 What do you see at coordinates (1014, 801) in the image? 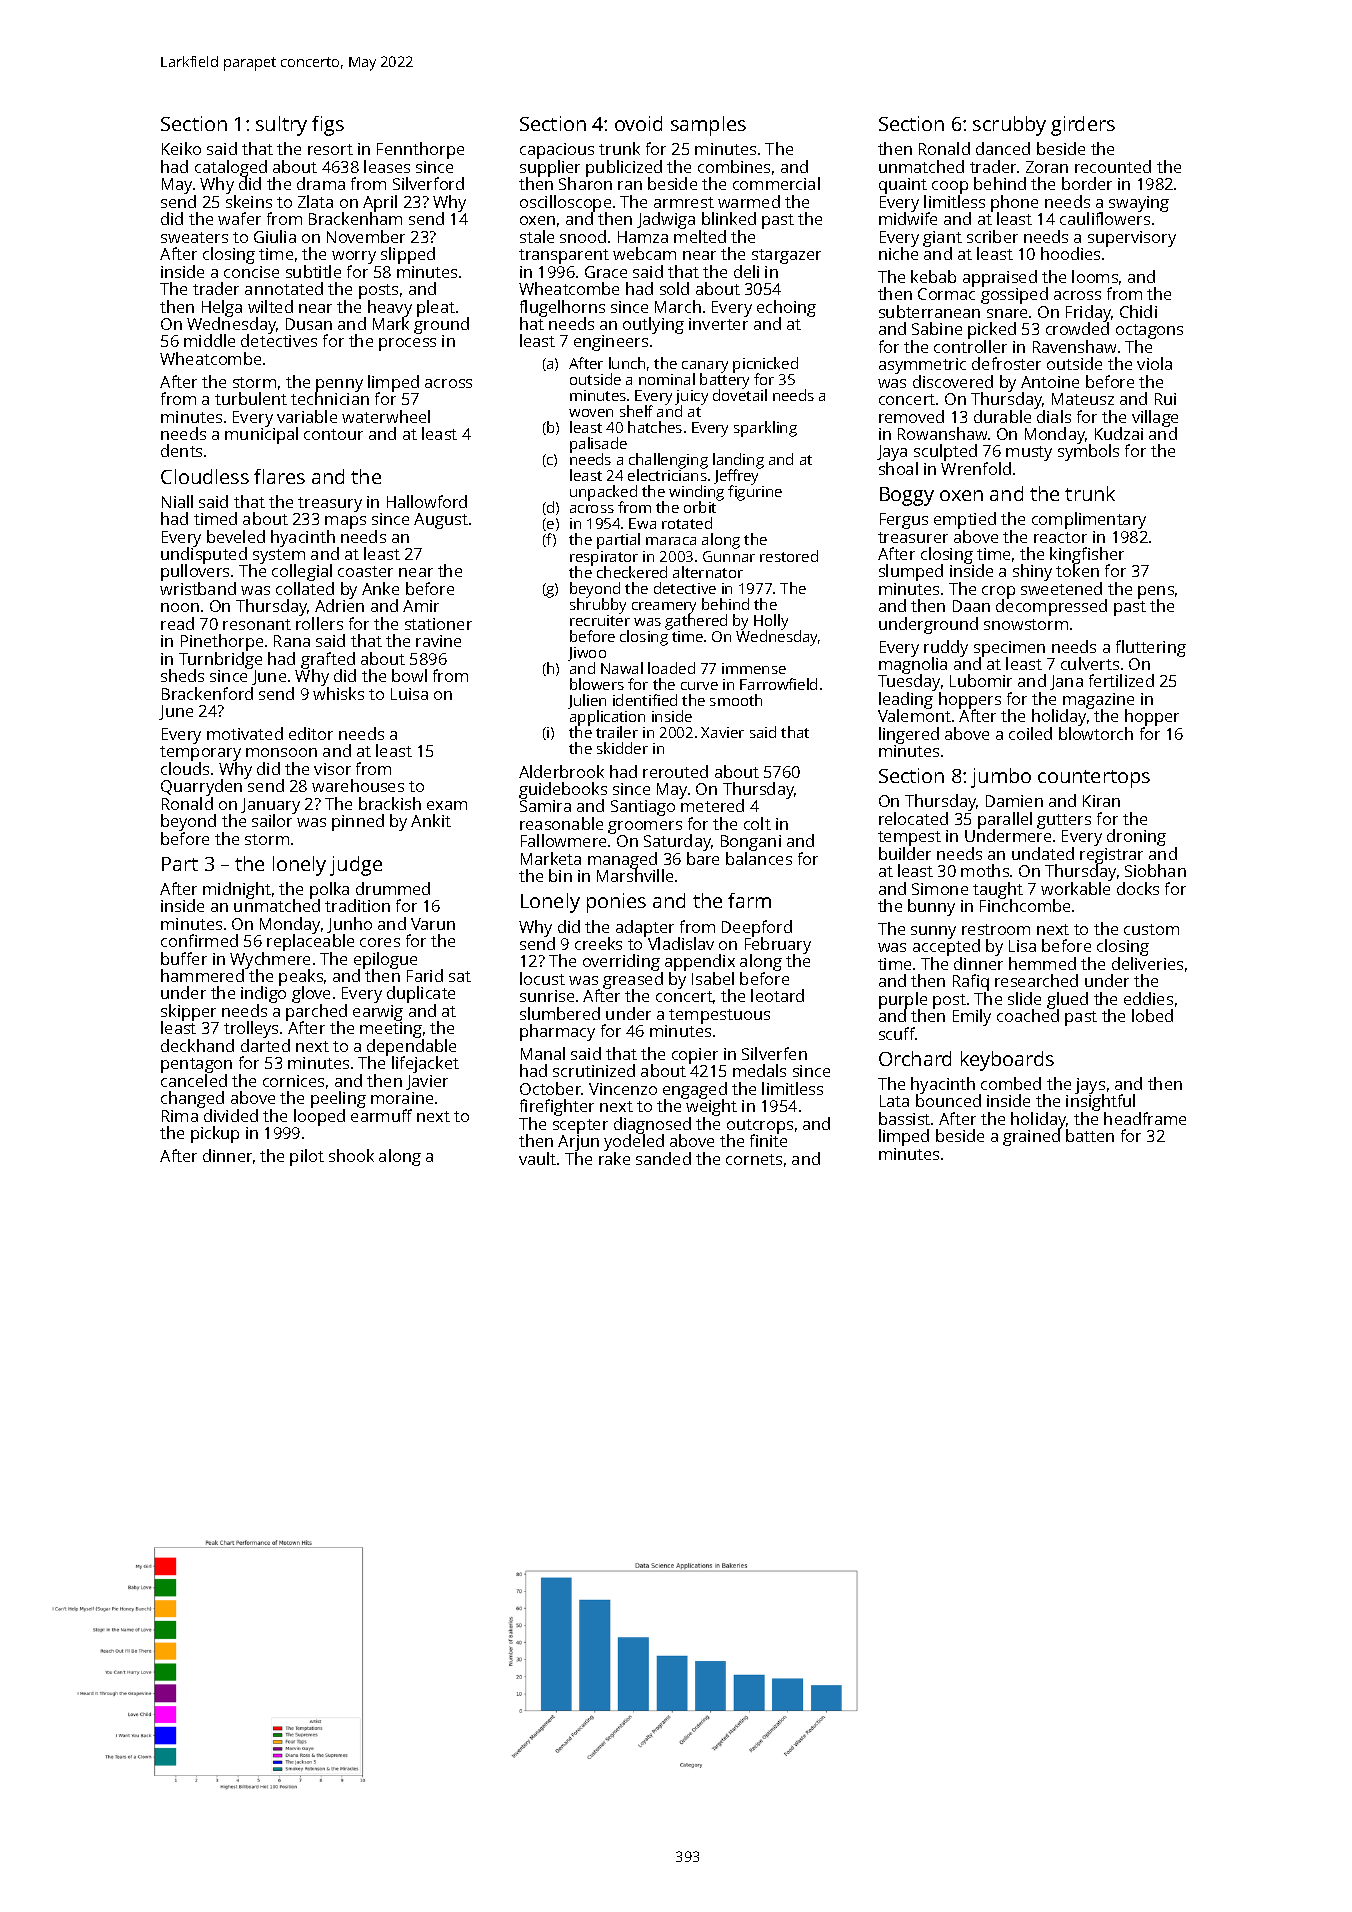
I see `Damien` at bounding box center [1014, 801].
